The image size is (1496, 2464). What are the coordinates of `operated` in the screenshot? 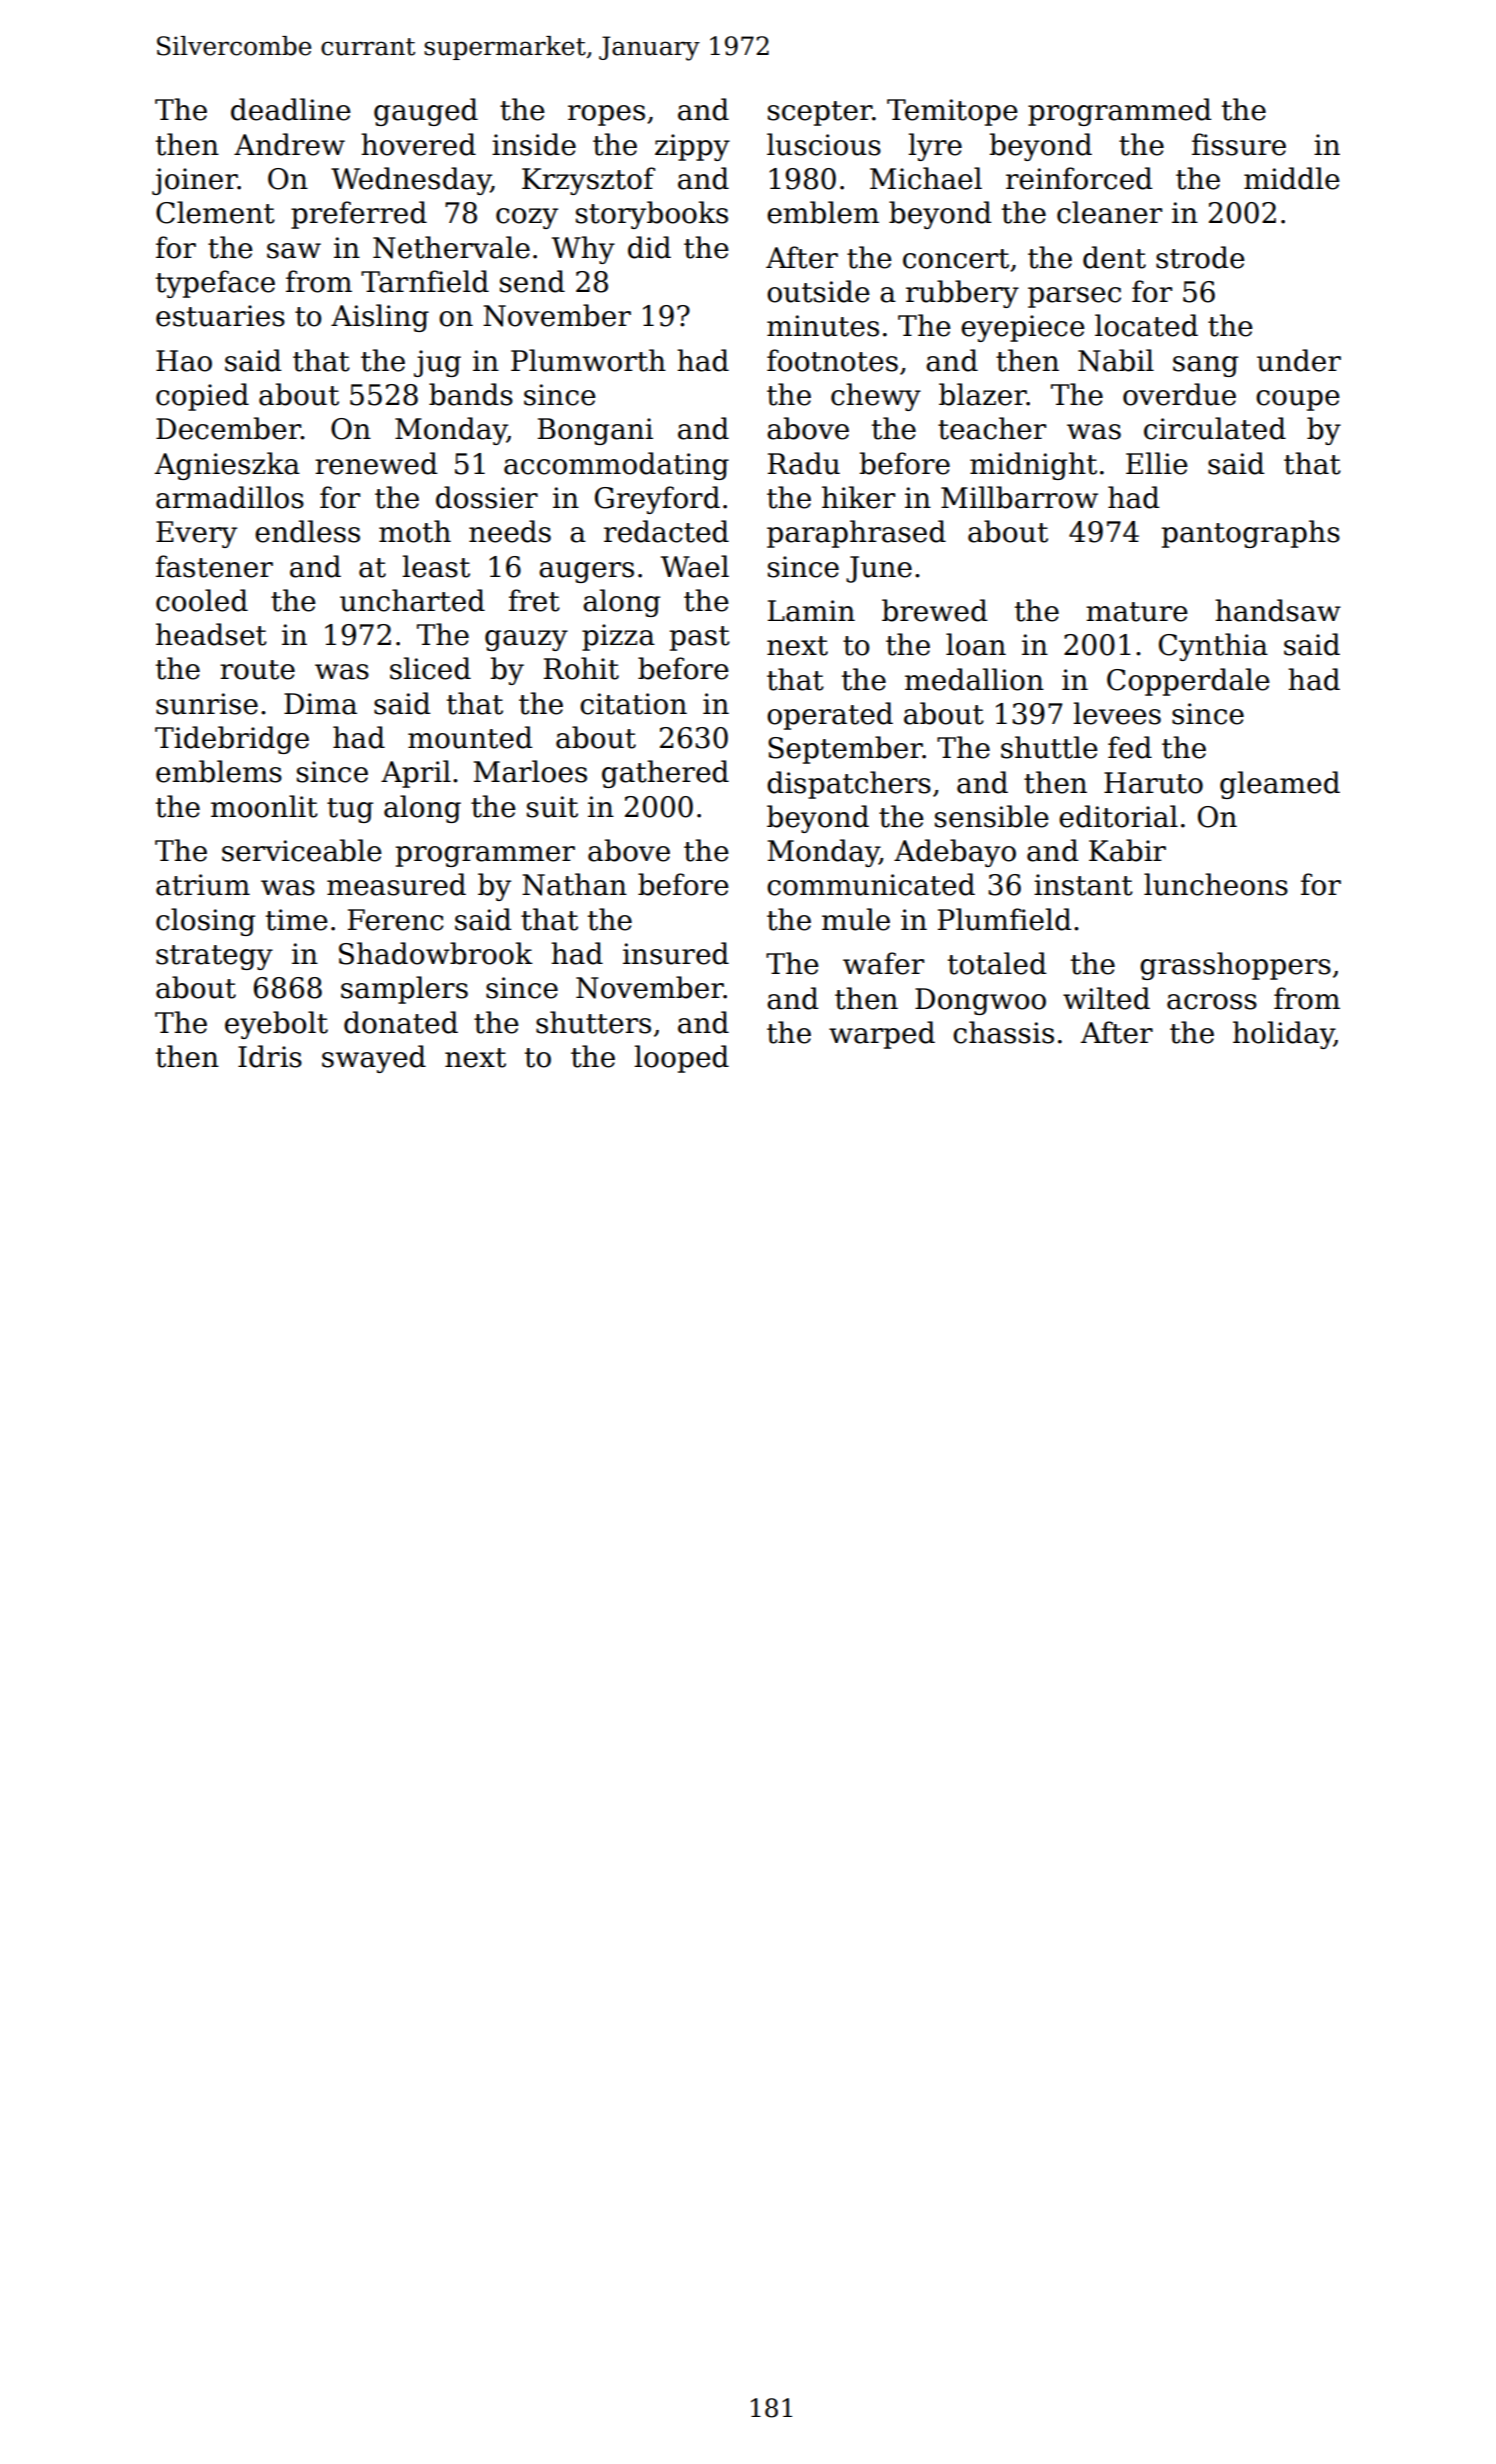 It's located at (830, 716).
